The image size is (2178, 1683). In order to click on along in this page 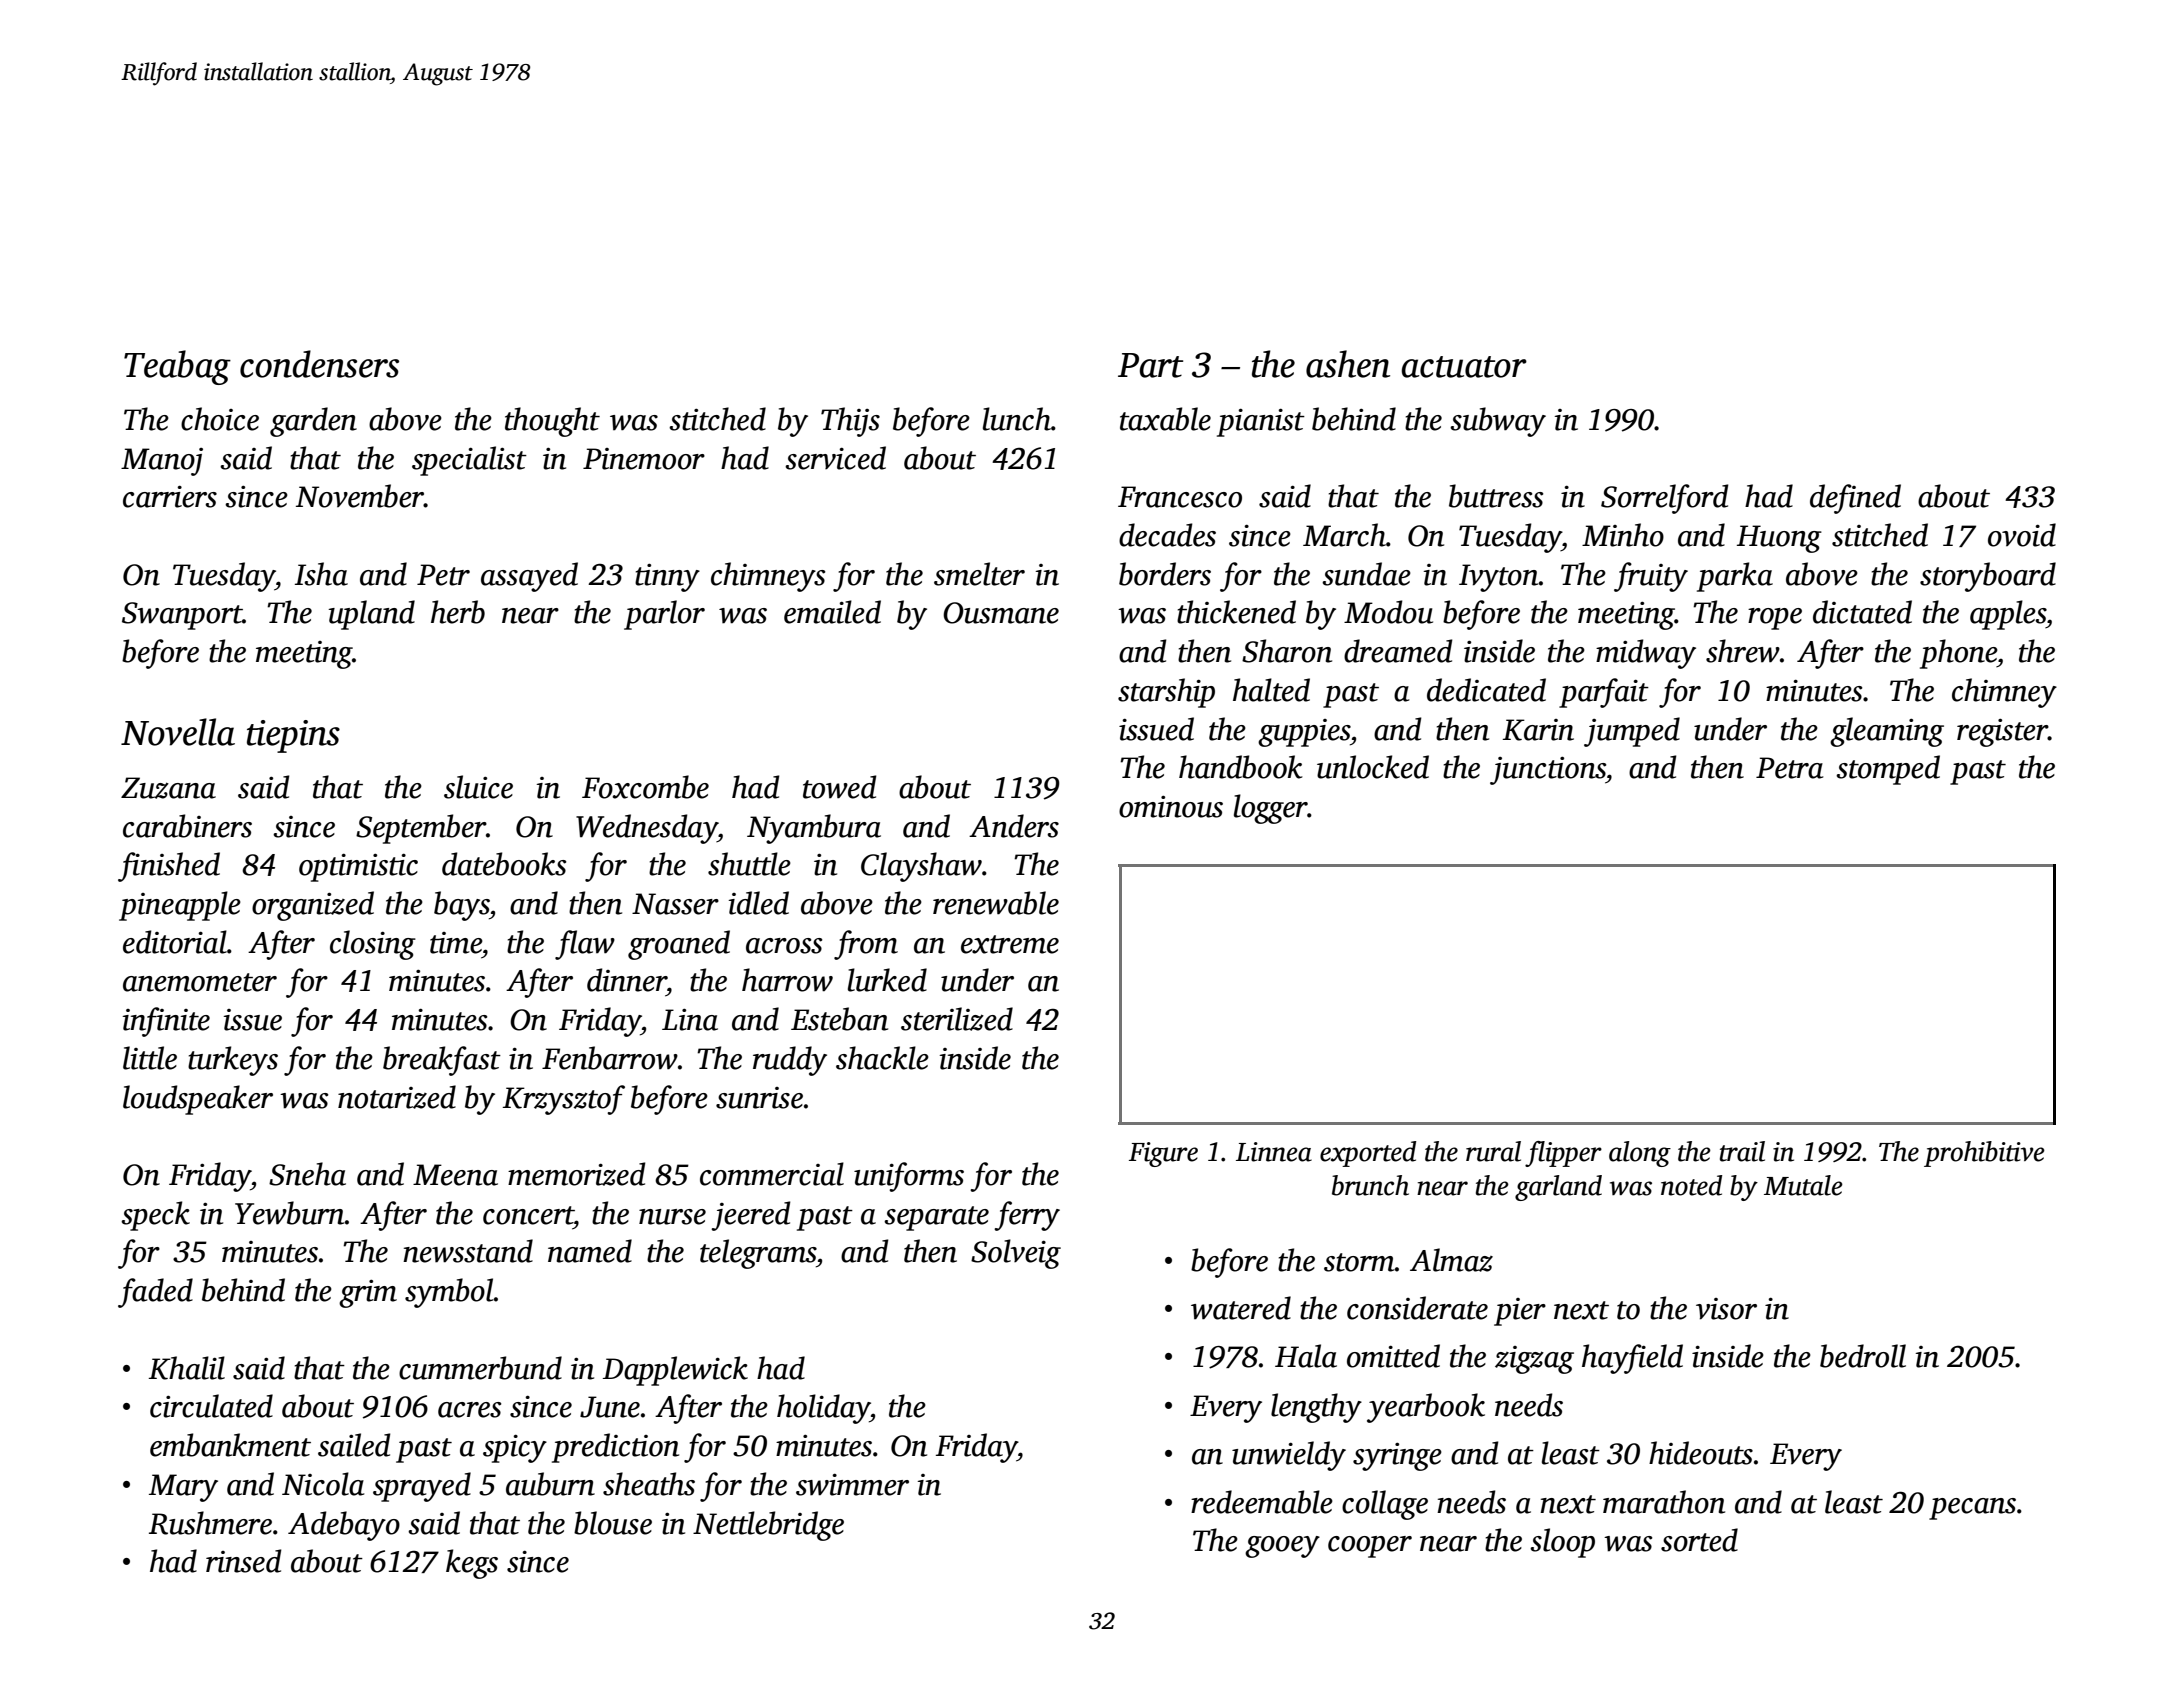, I will do `click(1640, 1154)`.
